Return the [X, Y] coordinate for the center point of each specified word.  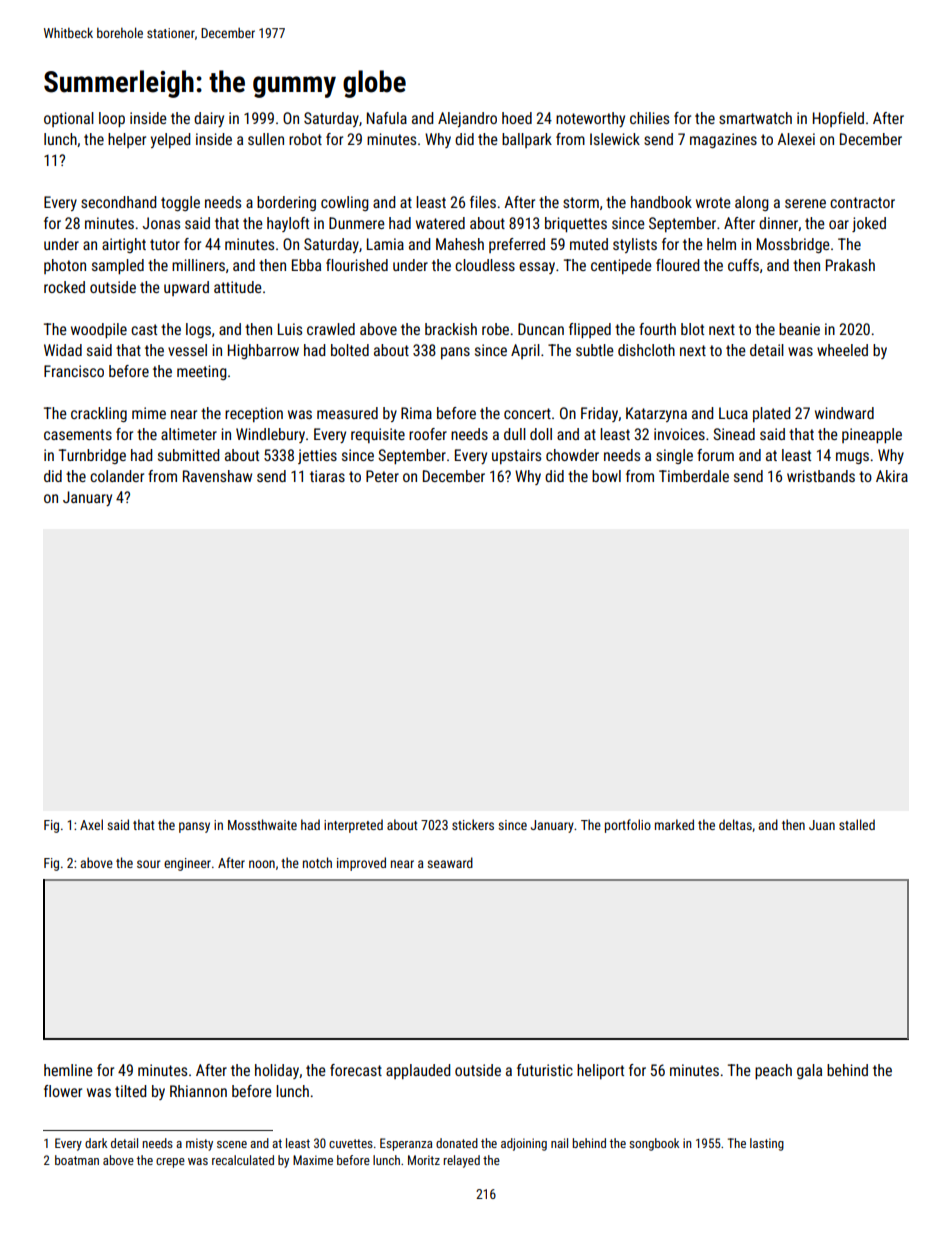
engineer [187, 864]
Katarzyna [656, 414]
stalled [857, 824]
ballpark [527, 140]
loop [112, 119]
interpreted [353, 826]
